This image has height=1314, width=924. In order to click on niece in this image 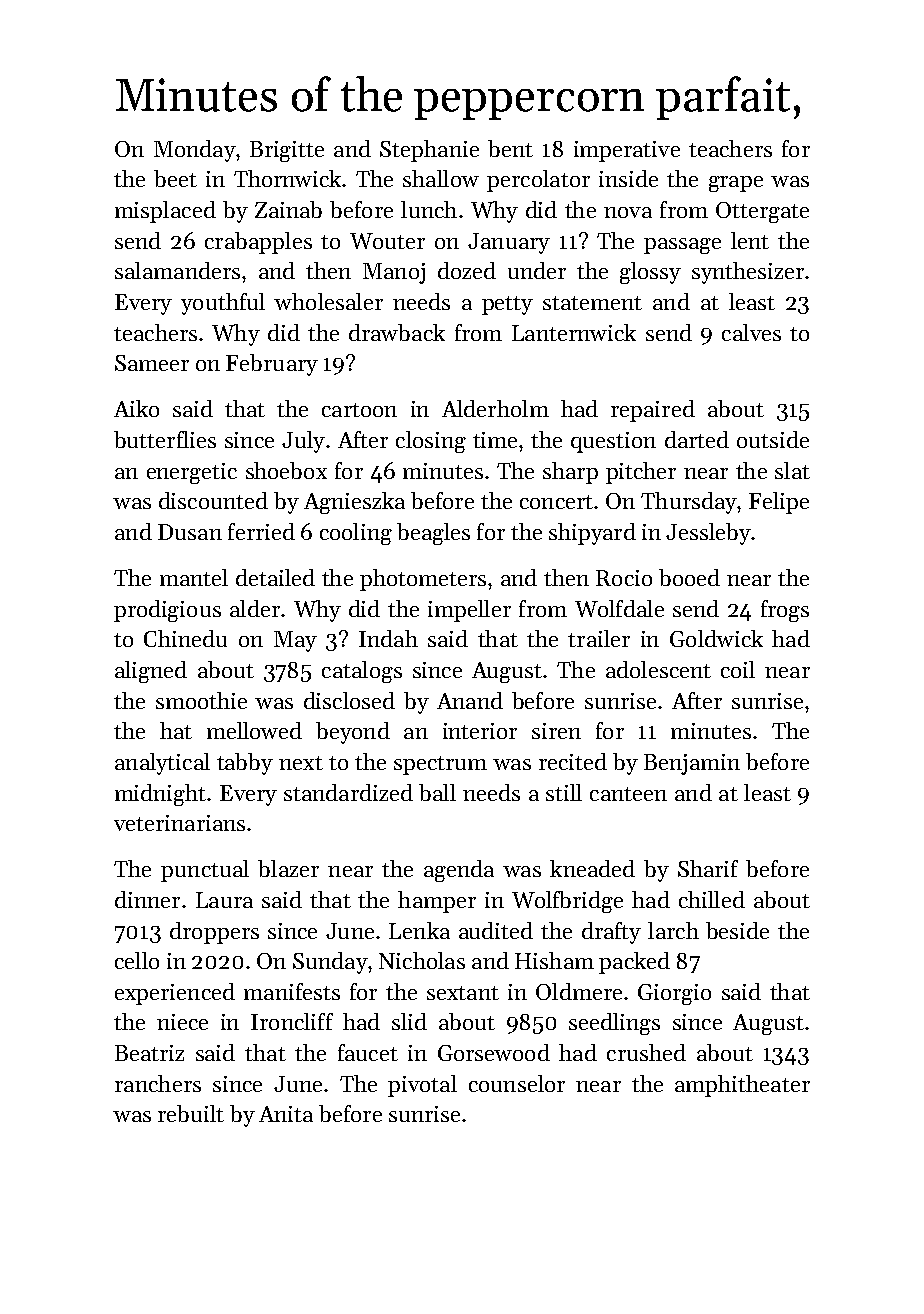, I will do `click(182, 1022)`.
